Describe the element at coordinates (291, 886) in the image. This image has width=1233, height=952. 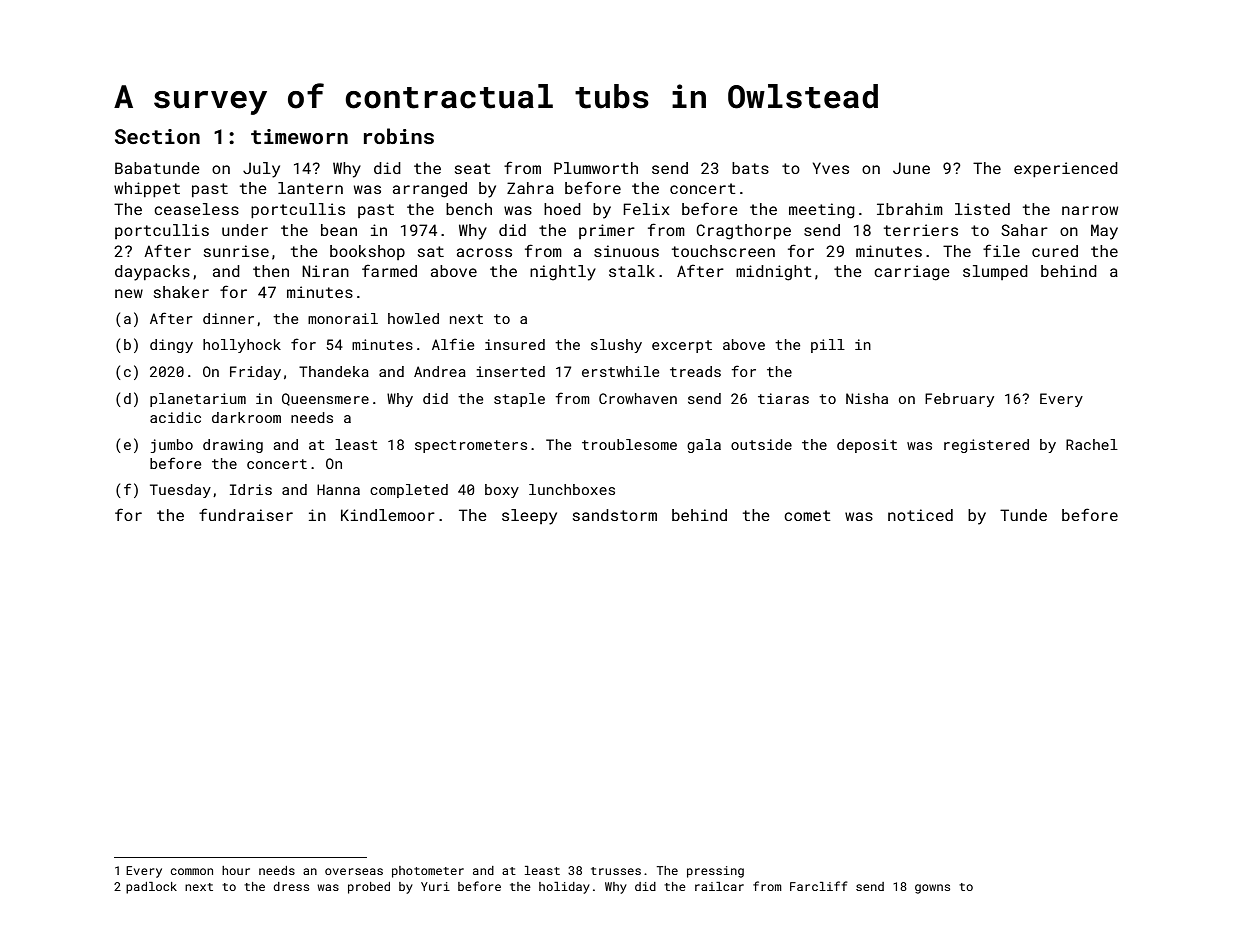
I see `dress` at that location.
